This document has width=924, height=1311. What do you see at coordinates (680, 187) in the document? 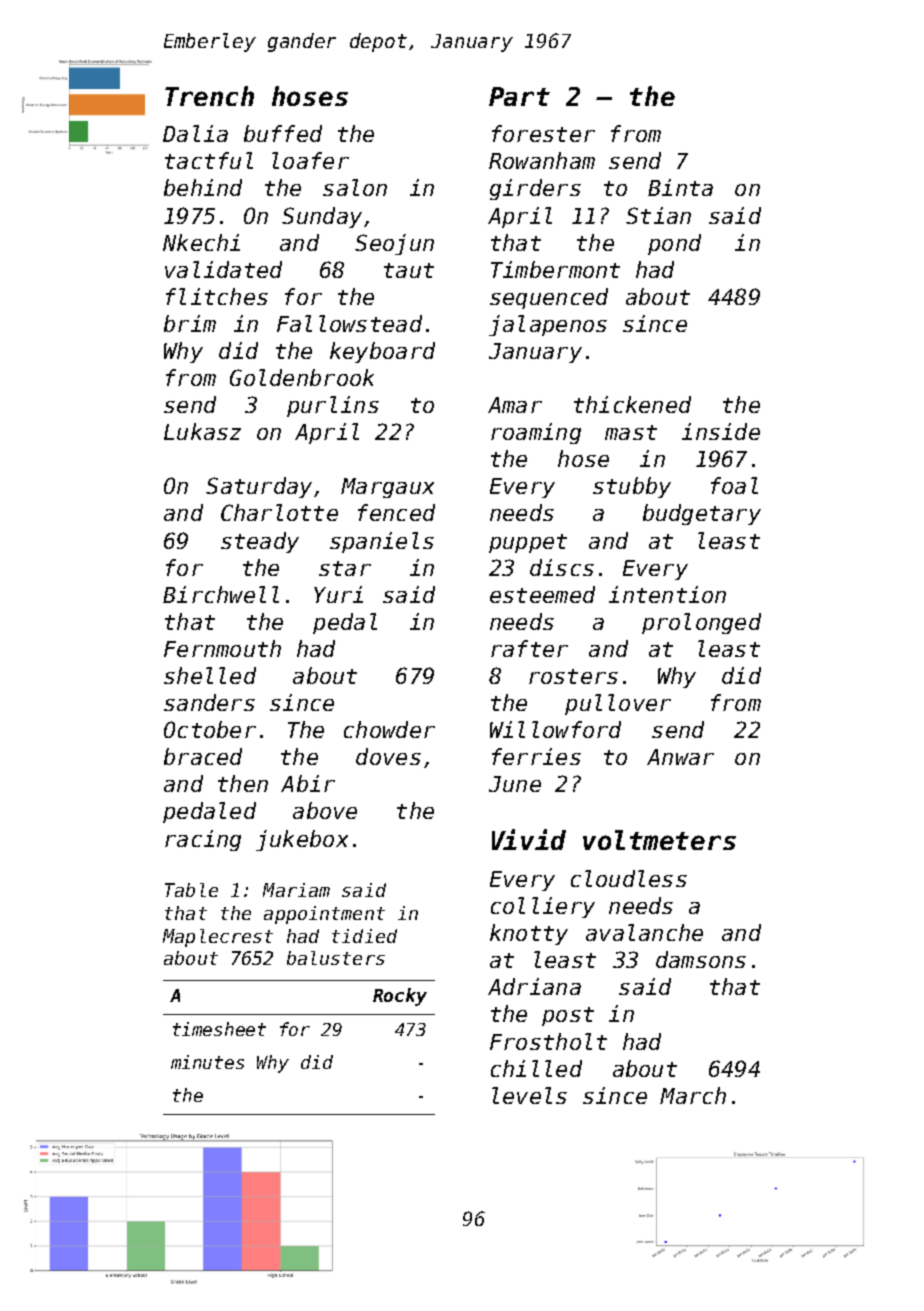
I see `Binta` at bounding box center [680, 187].
